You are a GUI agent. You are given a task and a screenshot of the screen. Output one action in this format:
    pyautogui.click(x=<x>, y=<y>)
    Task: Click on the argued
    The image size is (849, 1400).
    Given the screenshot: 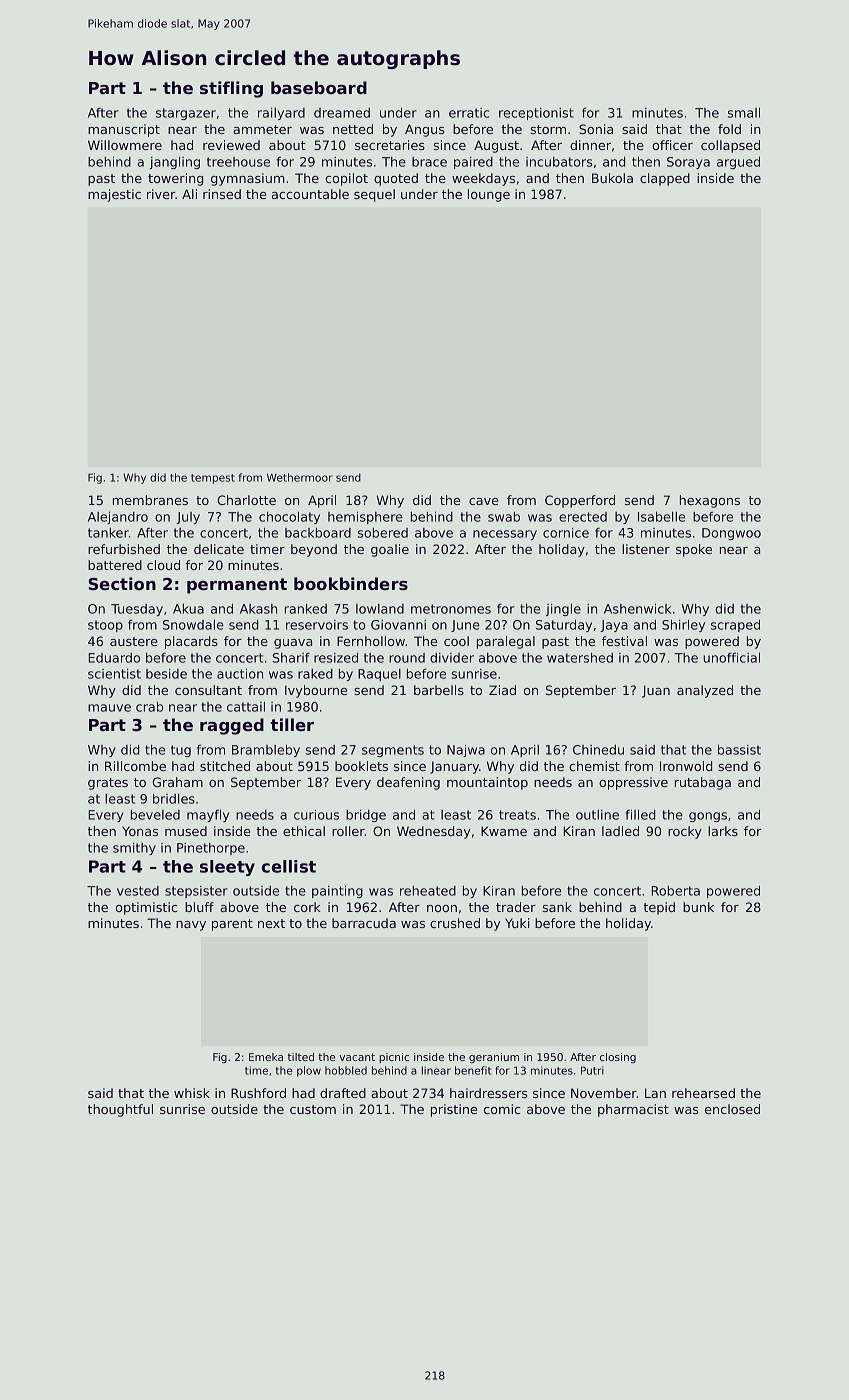 What is the action you would take?
    pyautogui.click(x=738, y=162)
